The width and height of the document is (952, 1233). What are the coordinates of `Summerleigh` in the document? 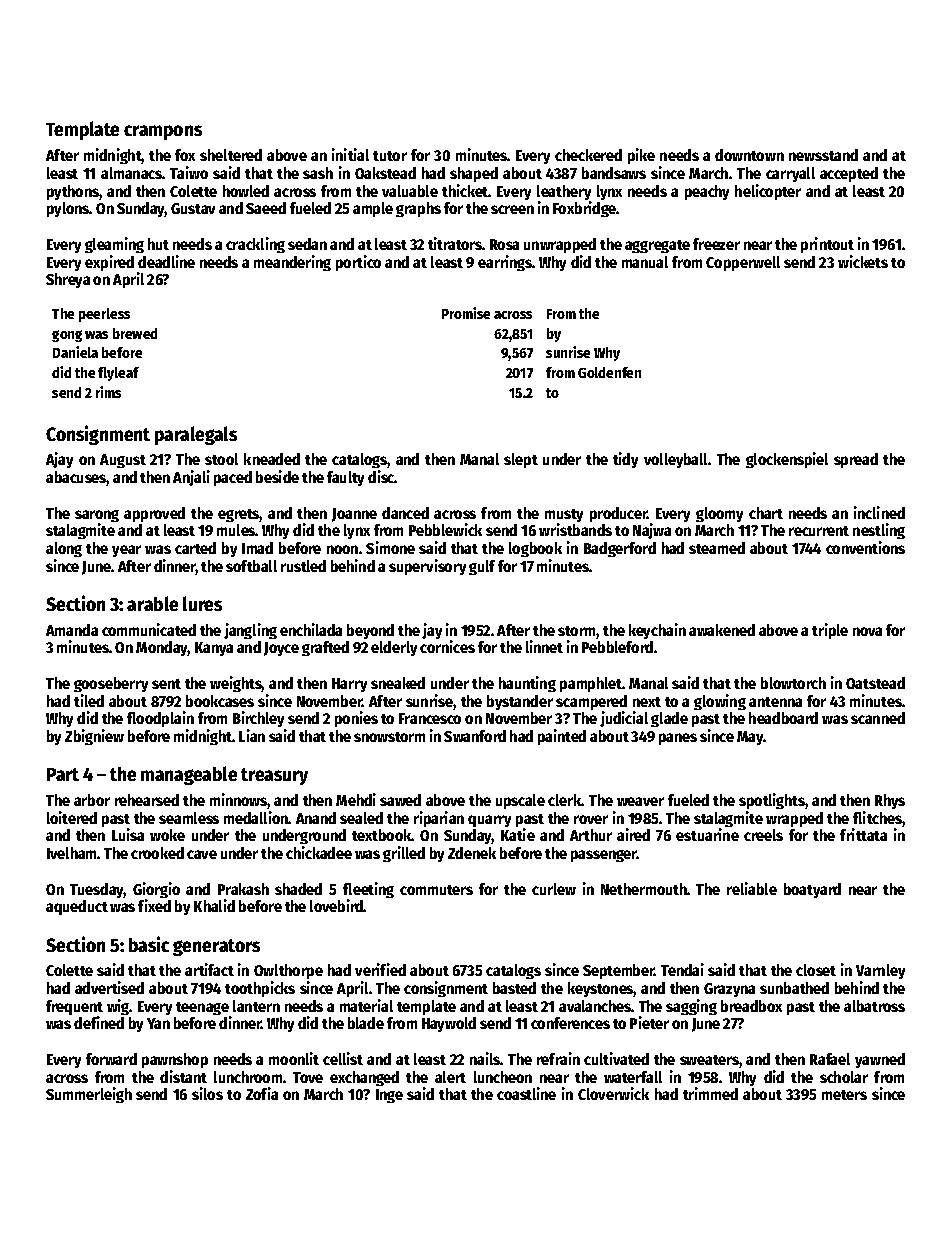 It's located at (89, 1095).
